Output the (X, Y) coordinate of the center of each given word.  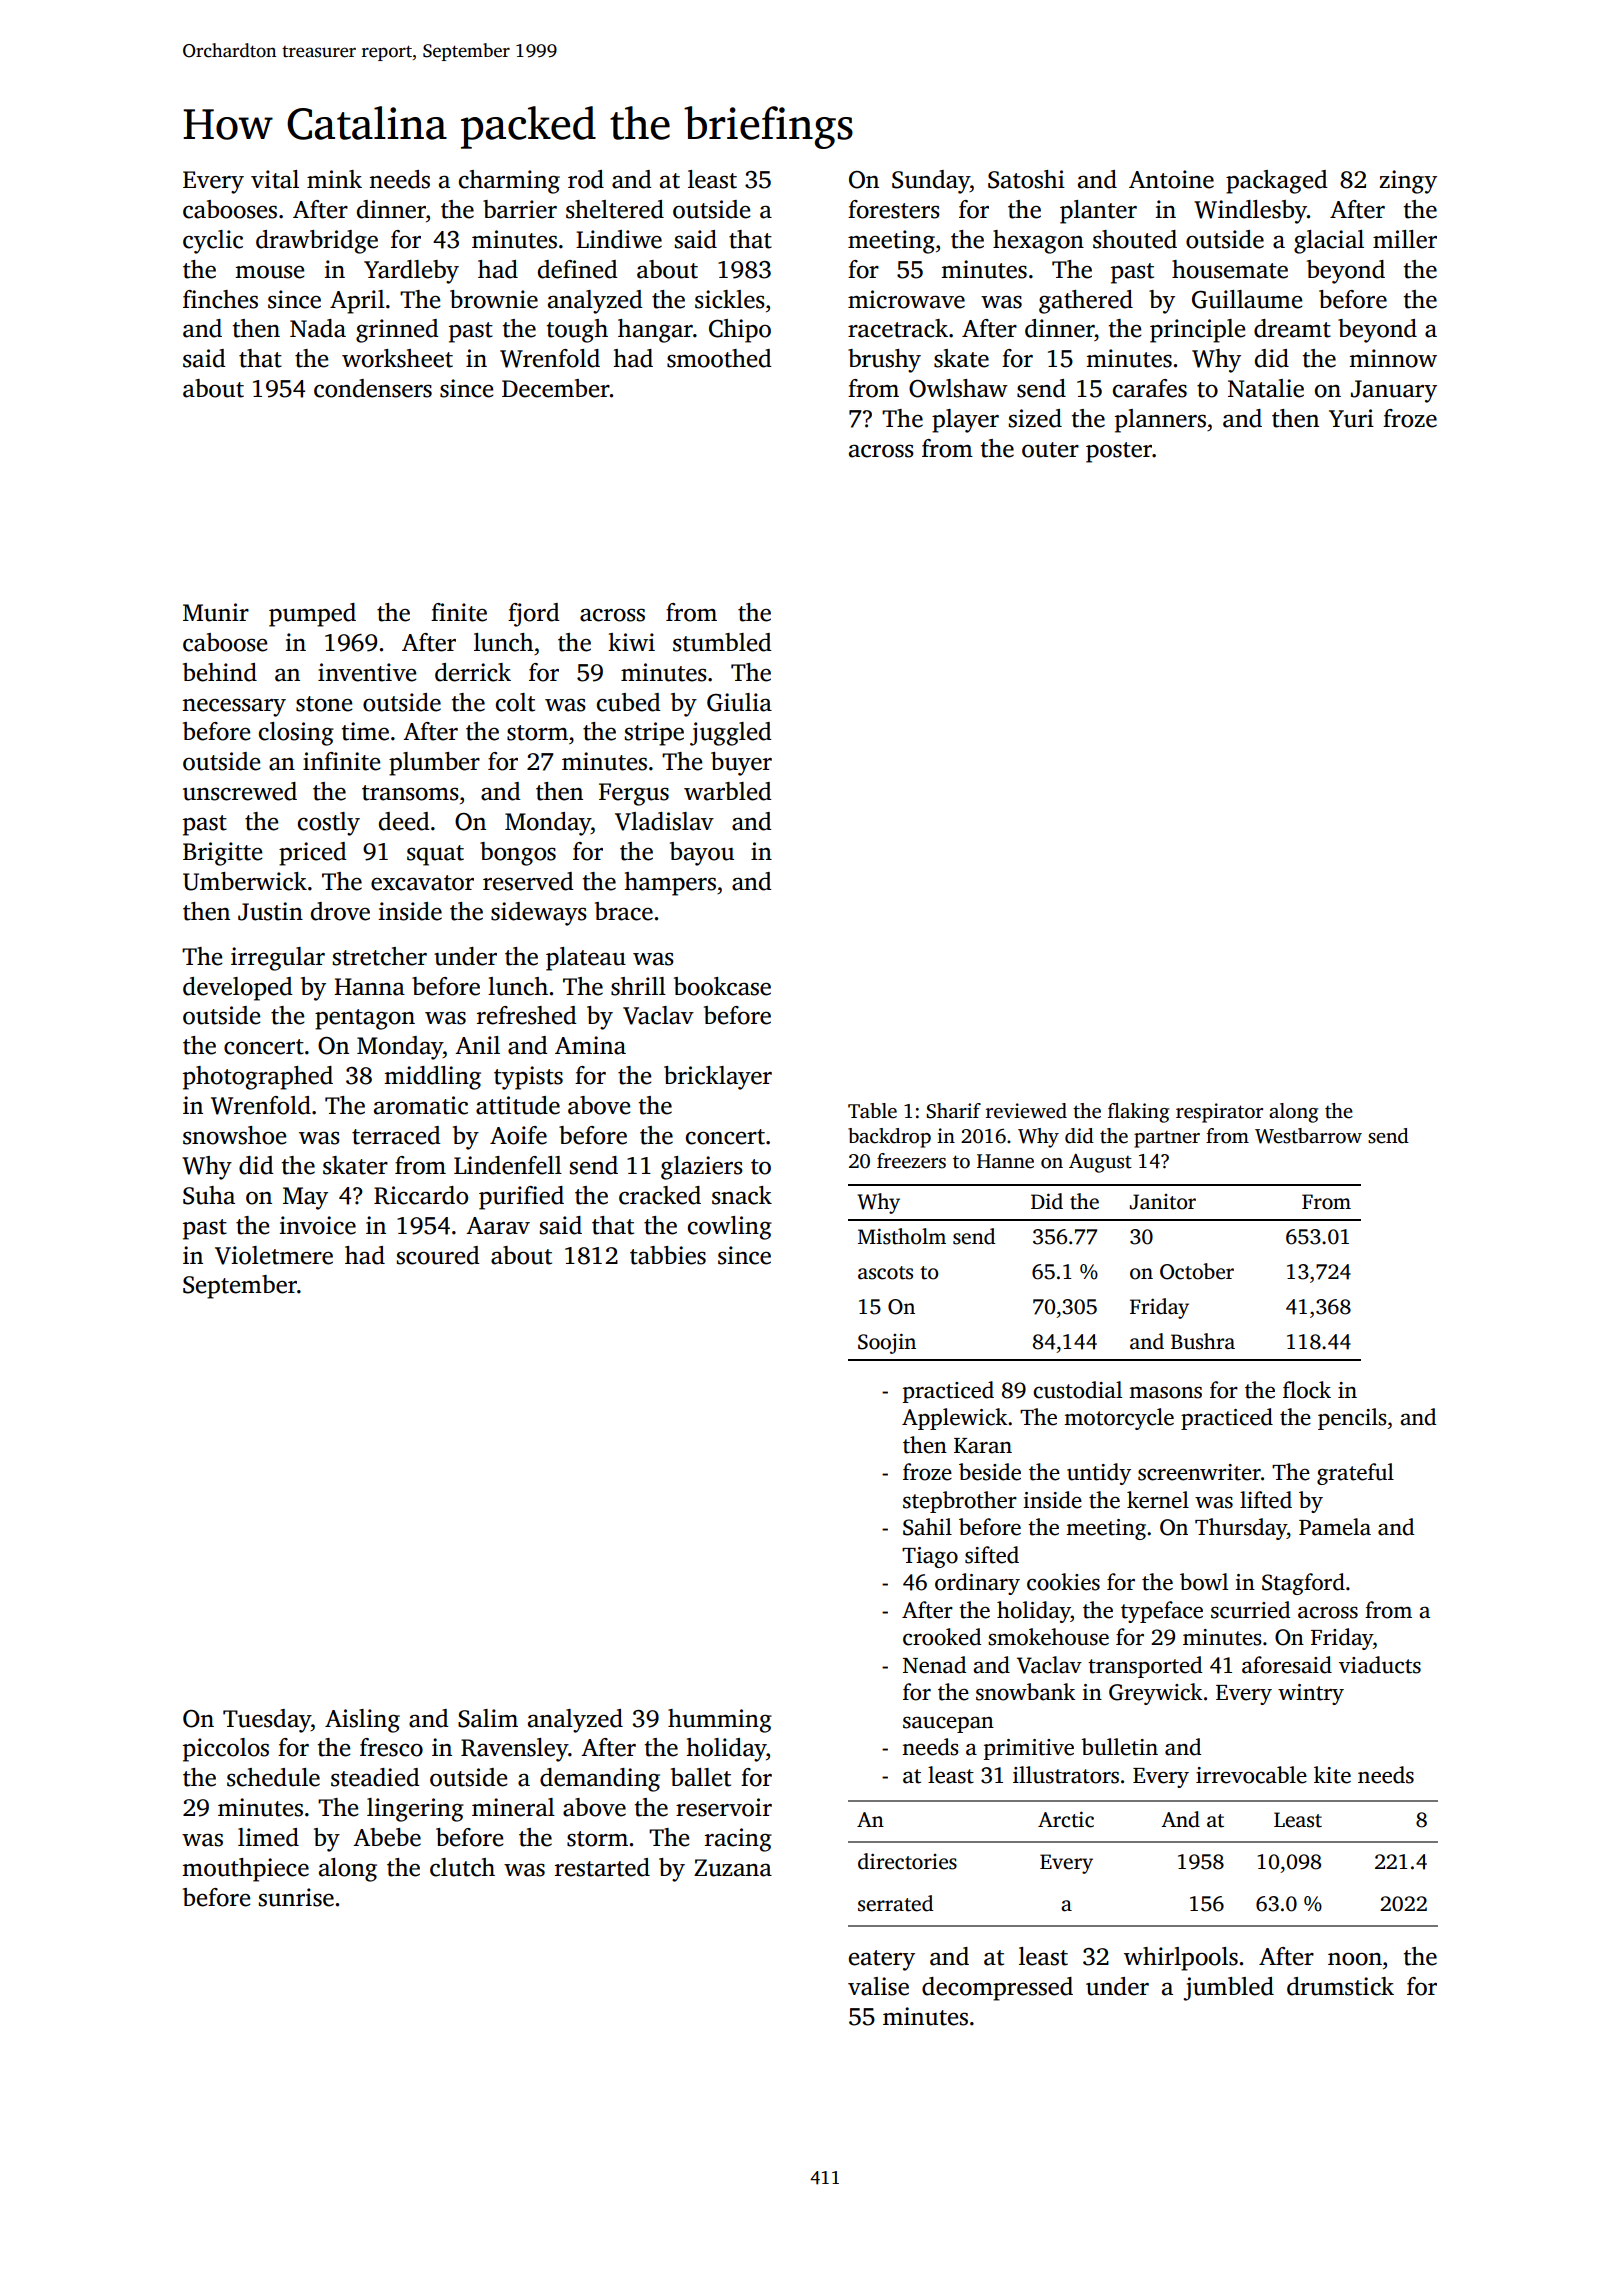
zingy (1408, 182)
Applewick (954, 1419)
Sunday (931, 182)
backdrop (889, 1138)
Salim (488, 1718)
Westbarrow (1308, 1136)
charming (509, 182)
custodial (1077, 1390)
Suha (209, 1195)
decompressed (997, 1989)
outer (1050, 450)
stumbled (722, 642)
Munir (216, 612)
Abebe (387, 1837)
